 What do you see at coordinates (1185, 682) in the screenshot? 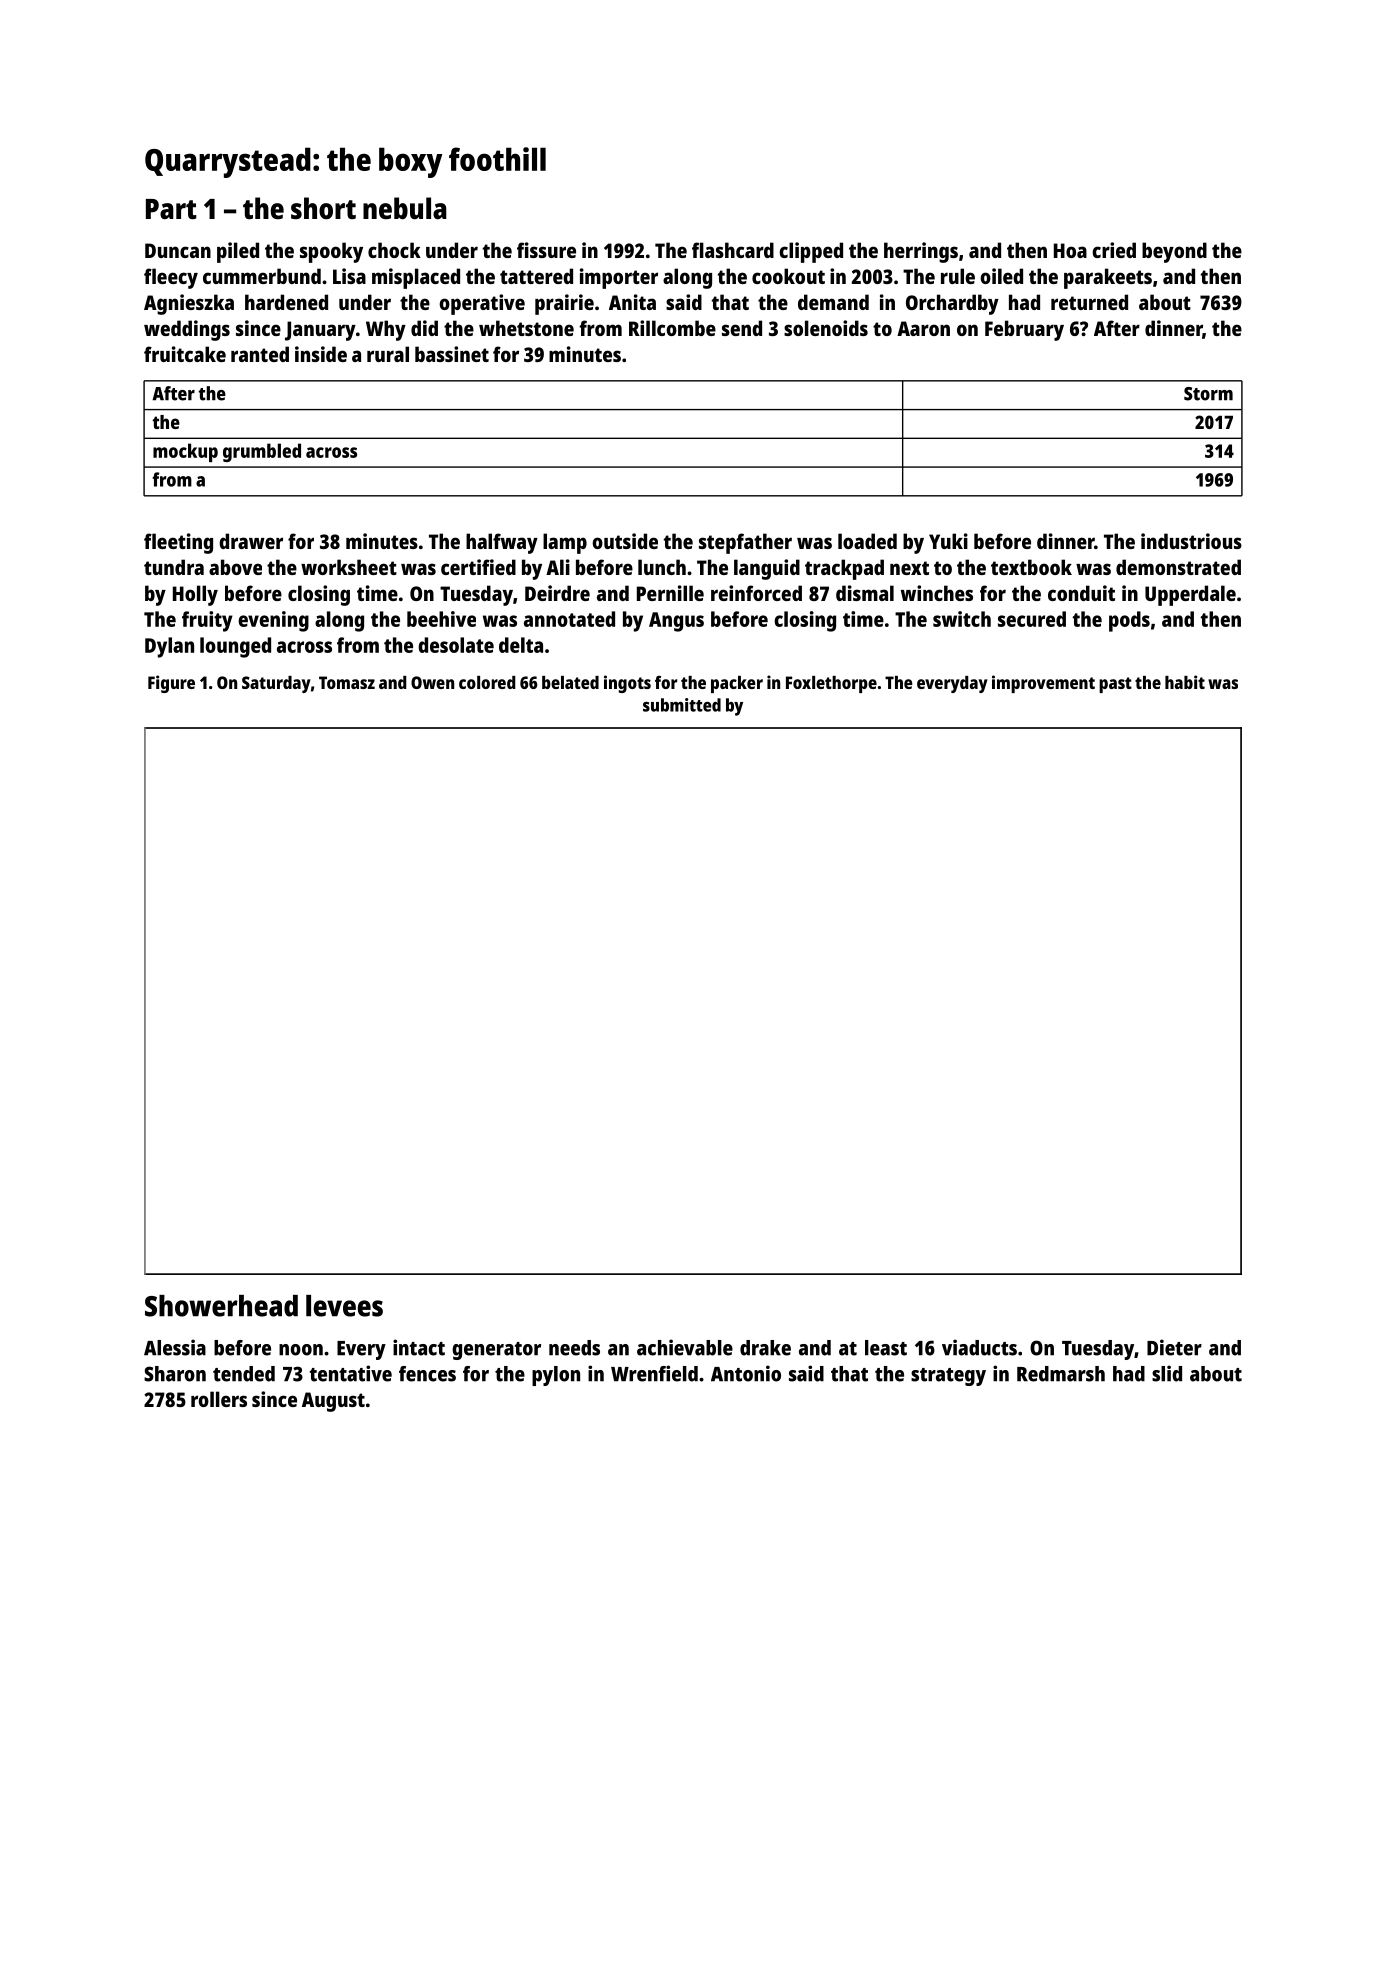
I see `habit` at bounding box center [1185, 682].
